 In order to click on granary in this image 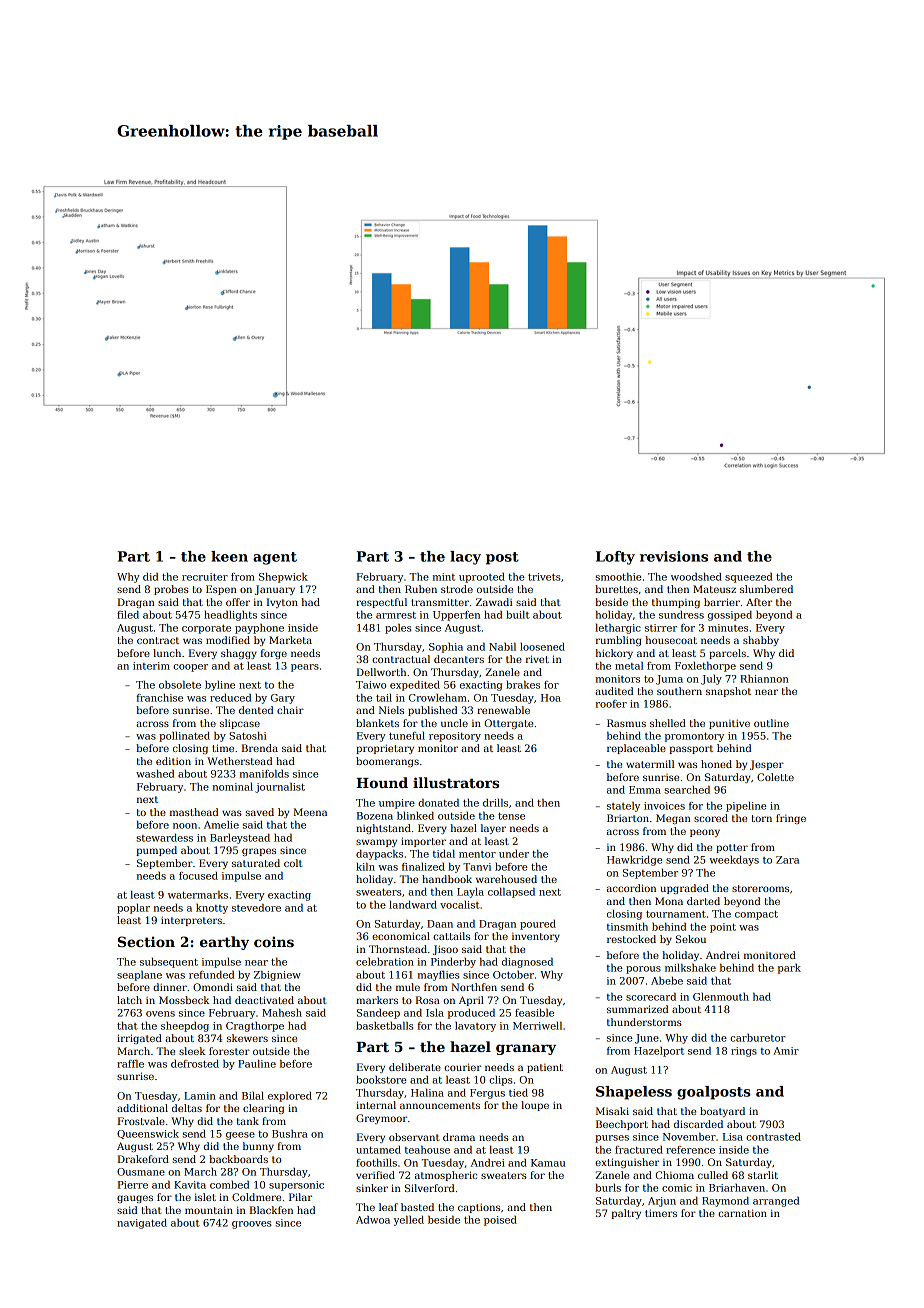, I will do `click(526, 1049)`.
